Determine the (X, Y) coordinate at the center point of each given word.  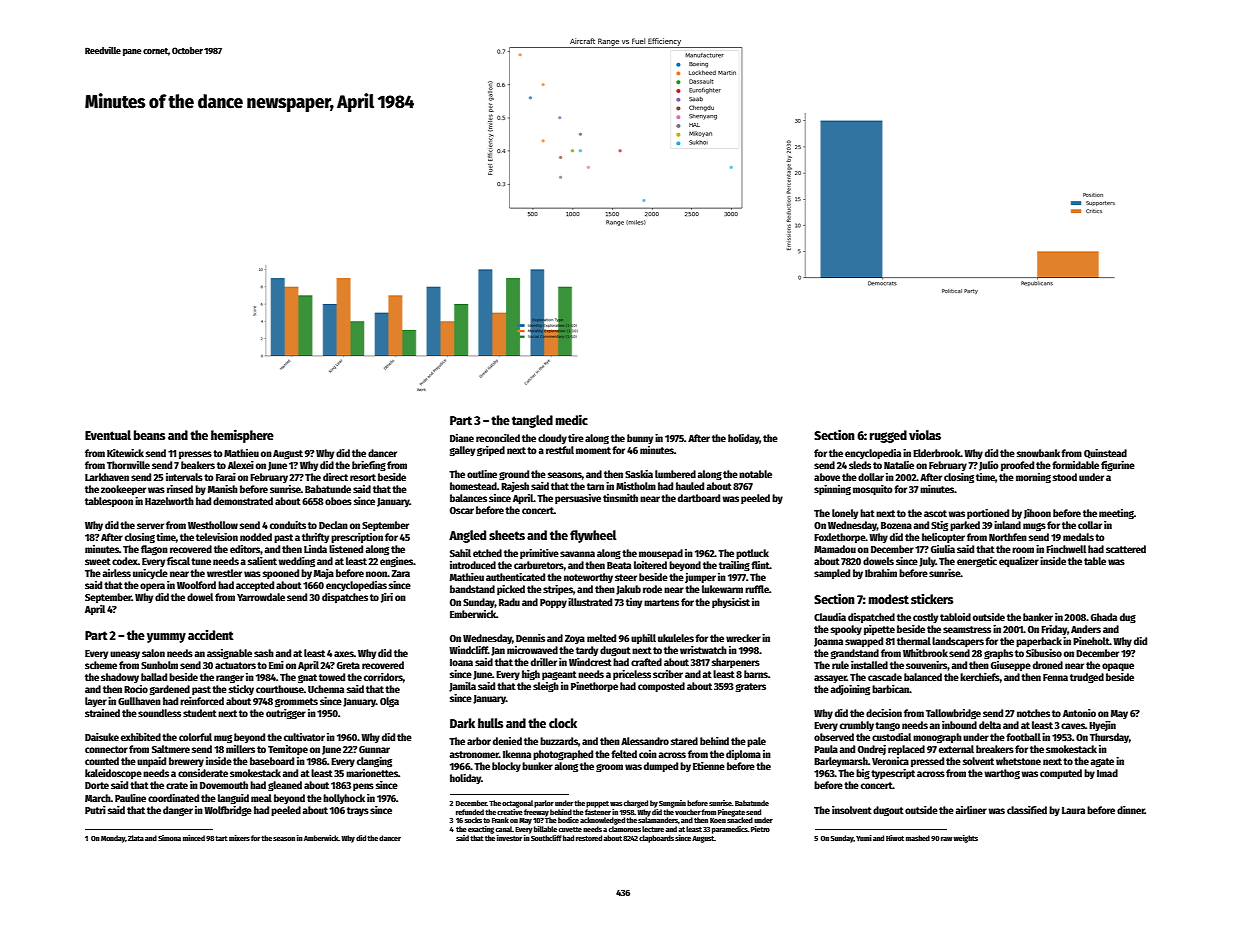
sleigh (546, 687)
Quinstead (1105, 454)
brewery (186, 762)
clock (563, 723)
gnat (307, 678)
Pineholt (1091, 641)
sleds (860, 465)
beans (149, 435)
